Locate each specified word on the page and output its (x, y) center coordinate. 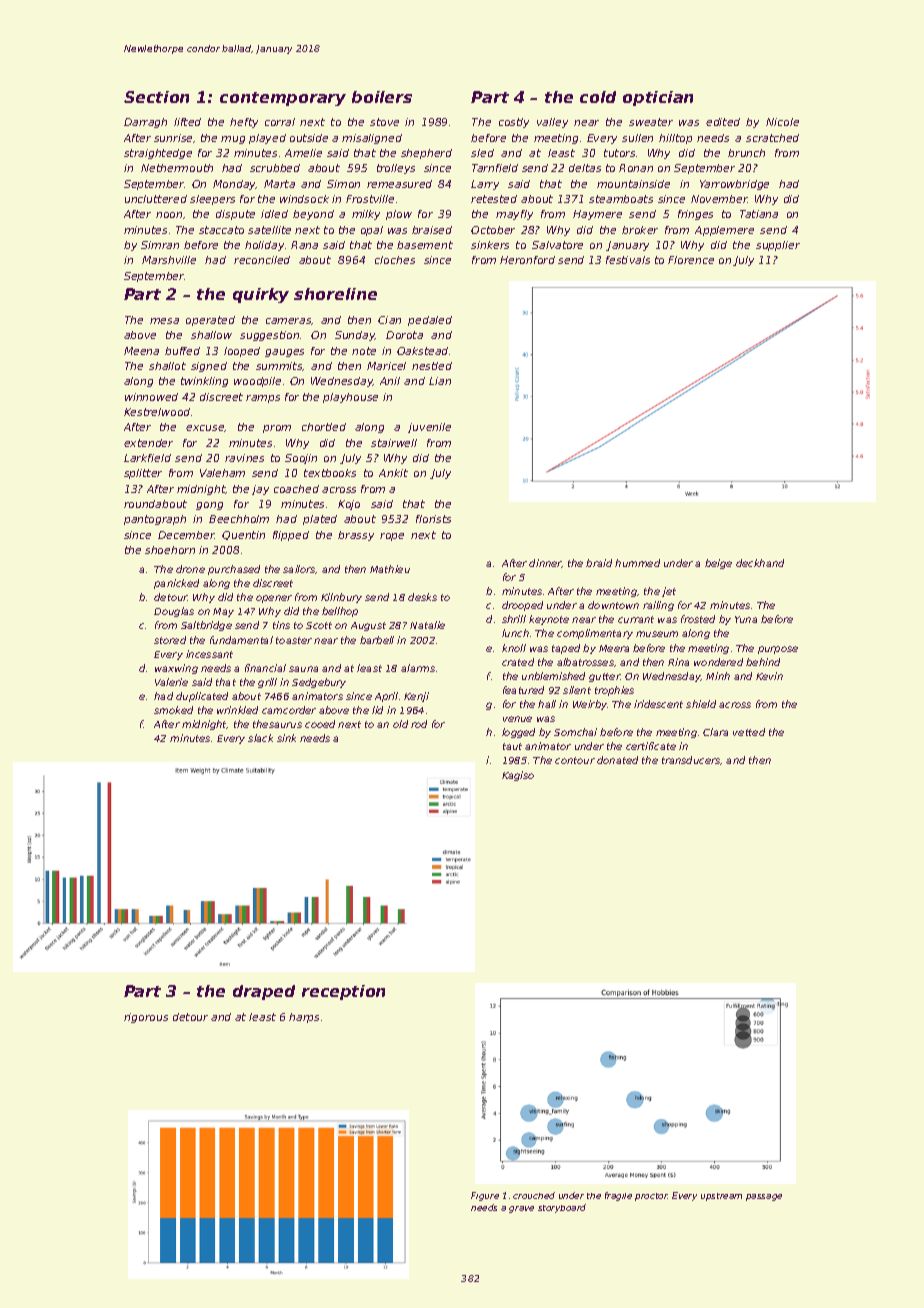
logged (518, 733)
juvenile (429, 428)
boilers (382, 97)
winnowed (151, 397)
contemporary (283, 99)
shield (701, 704)
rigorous (146, 1018)
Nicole (782, 122)
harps (304, 1018)
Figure (485, 1196)
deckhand (760, 563)
